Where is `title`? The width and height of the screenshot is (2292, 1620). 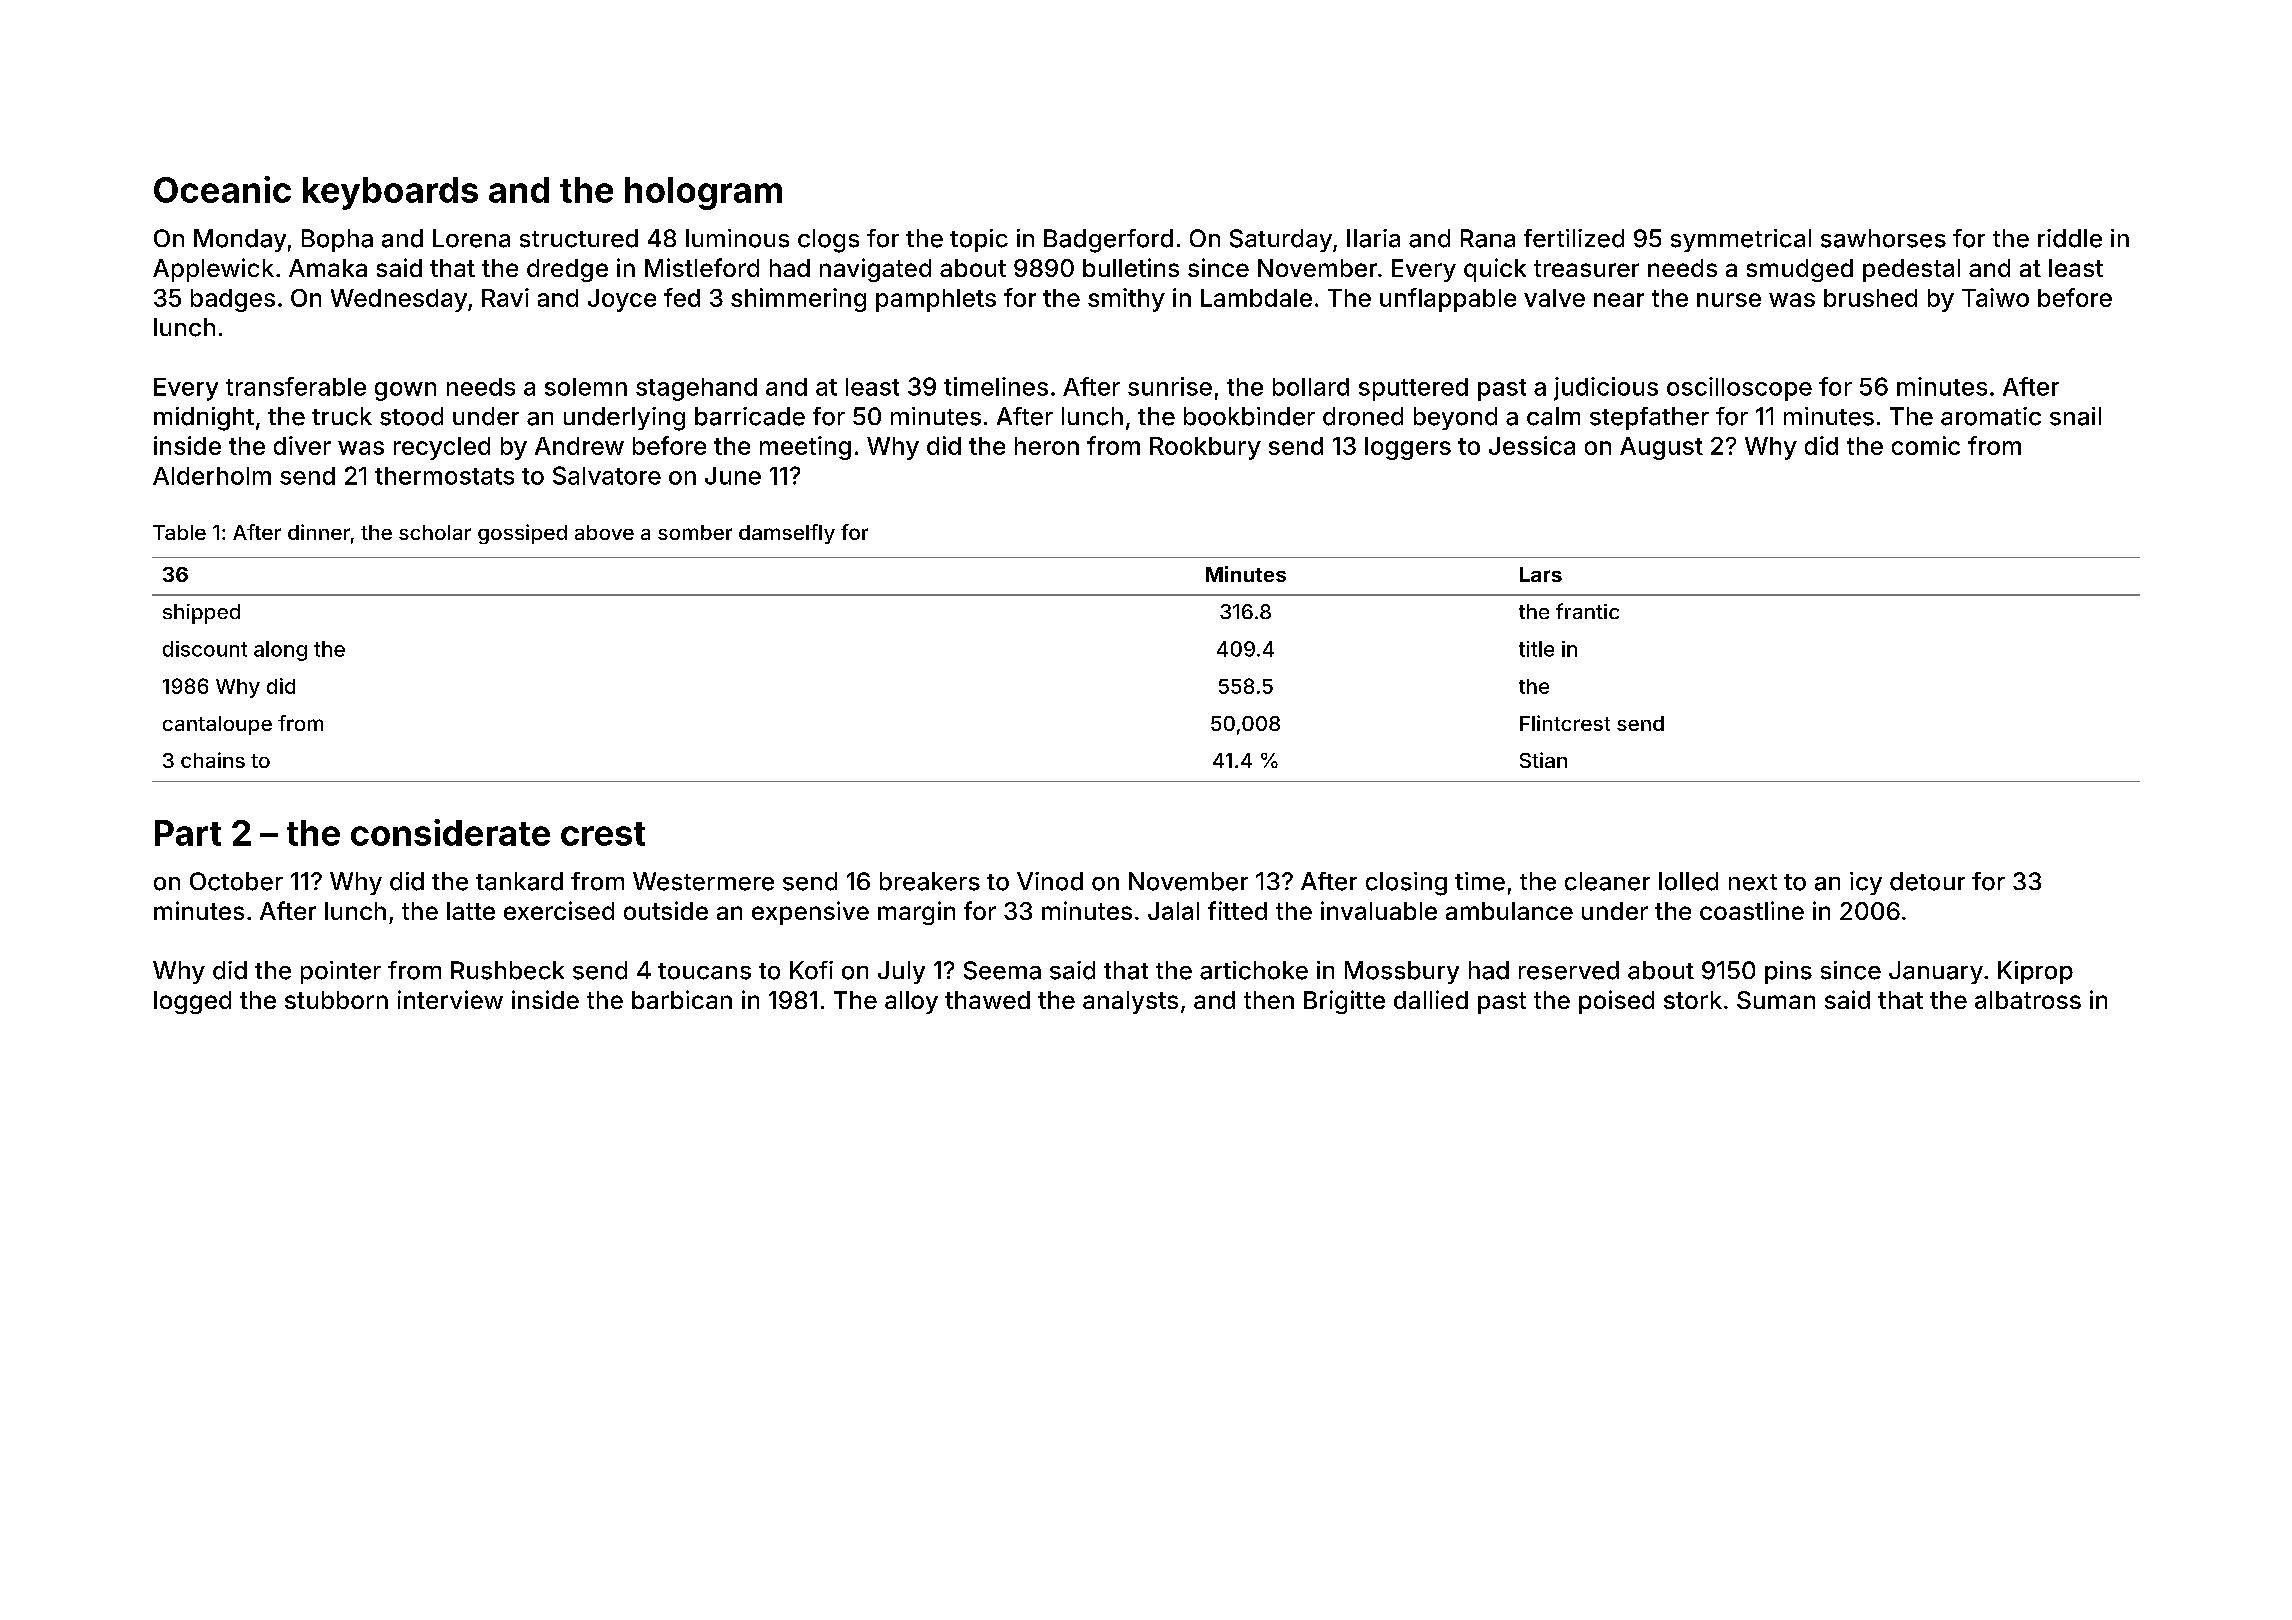
title is located at coordinates (1536, 649).
